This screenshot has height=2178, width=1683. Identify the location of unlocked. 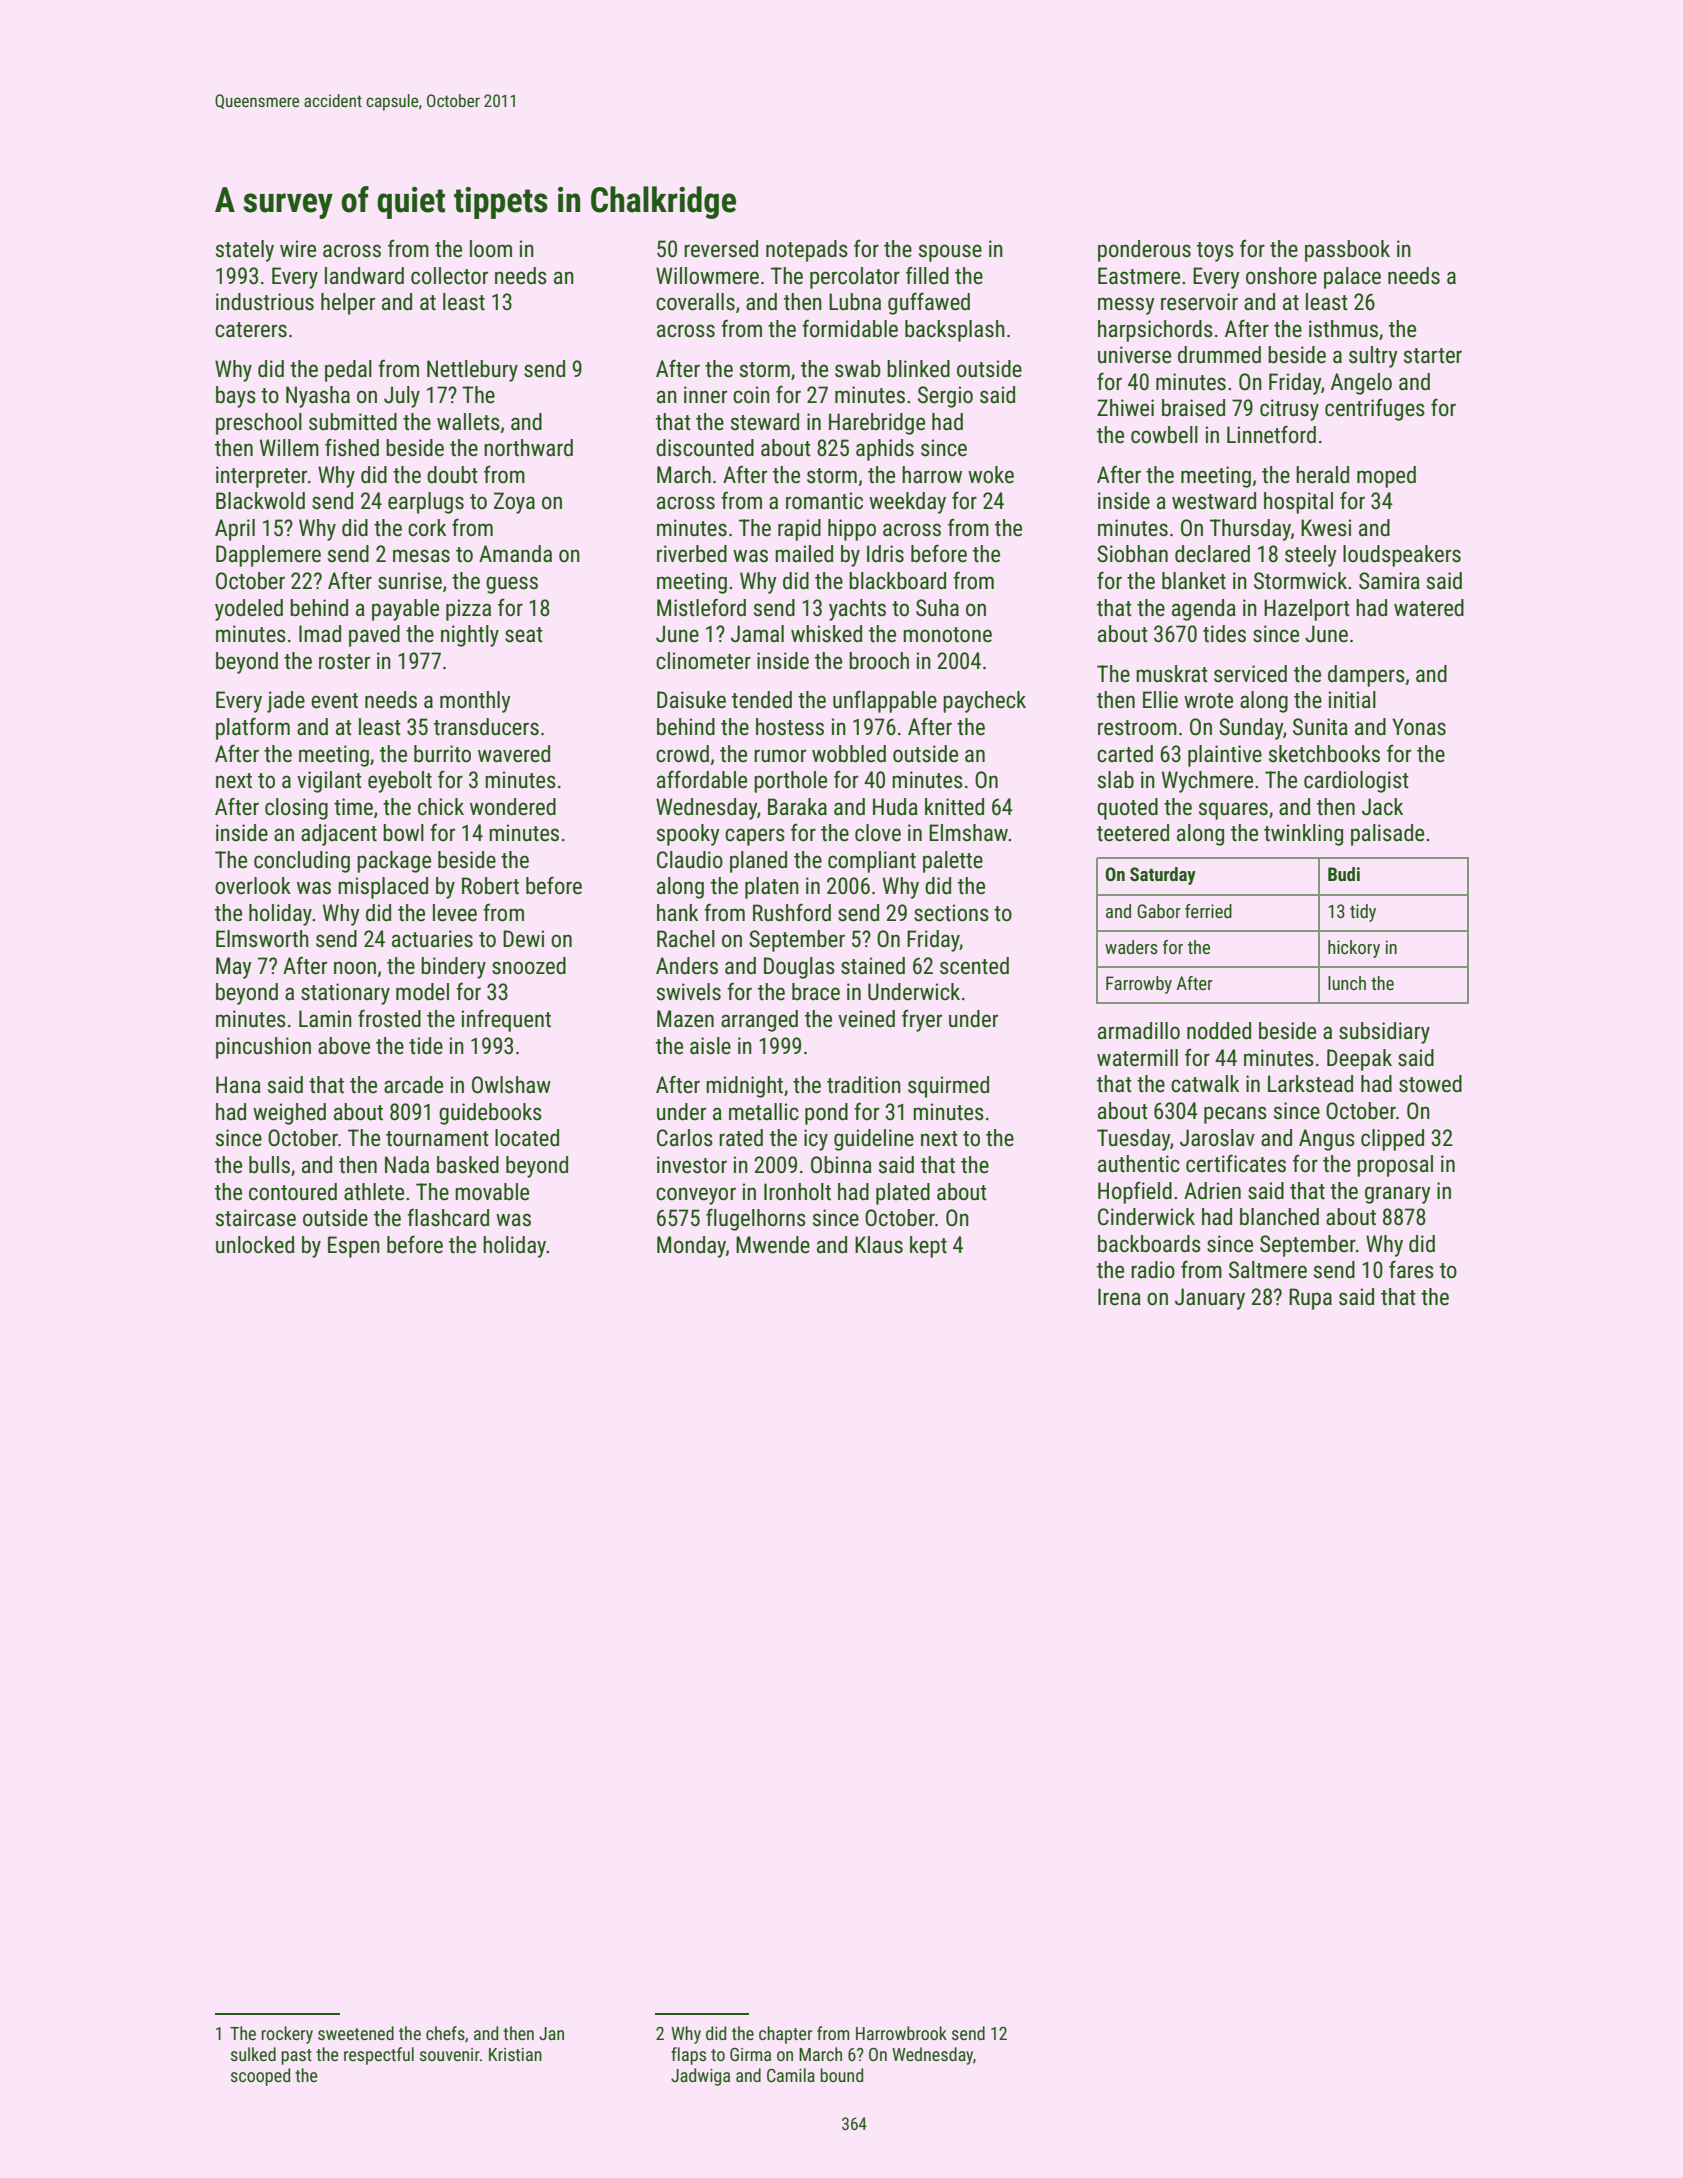
(255, 1245).
